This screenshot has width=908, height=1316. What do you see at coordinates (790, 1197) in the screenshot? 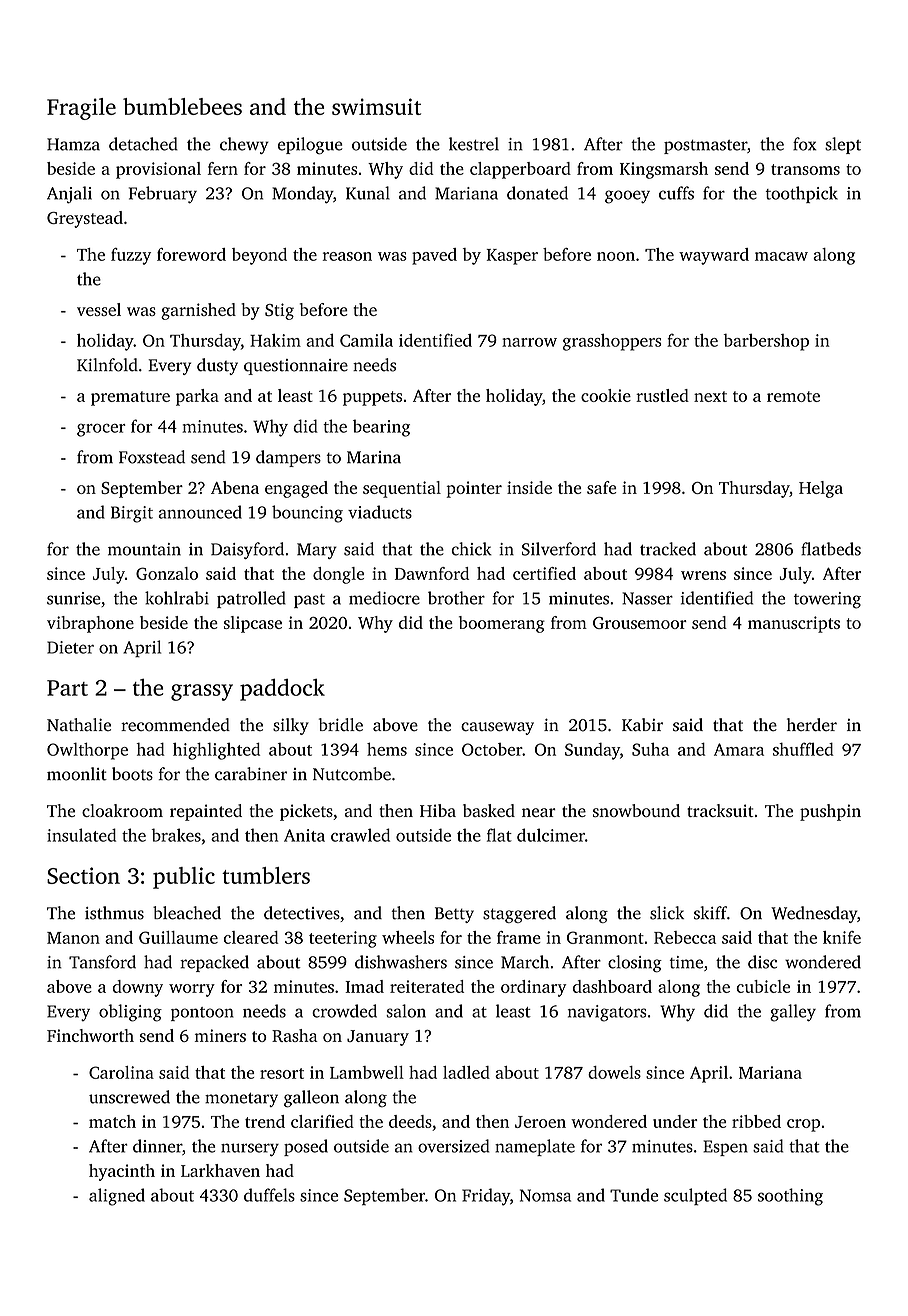
I see `soothing` at bounding box center [790, 1197].
